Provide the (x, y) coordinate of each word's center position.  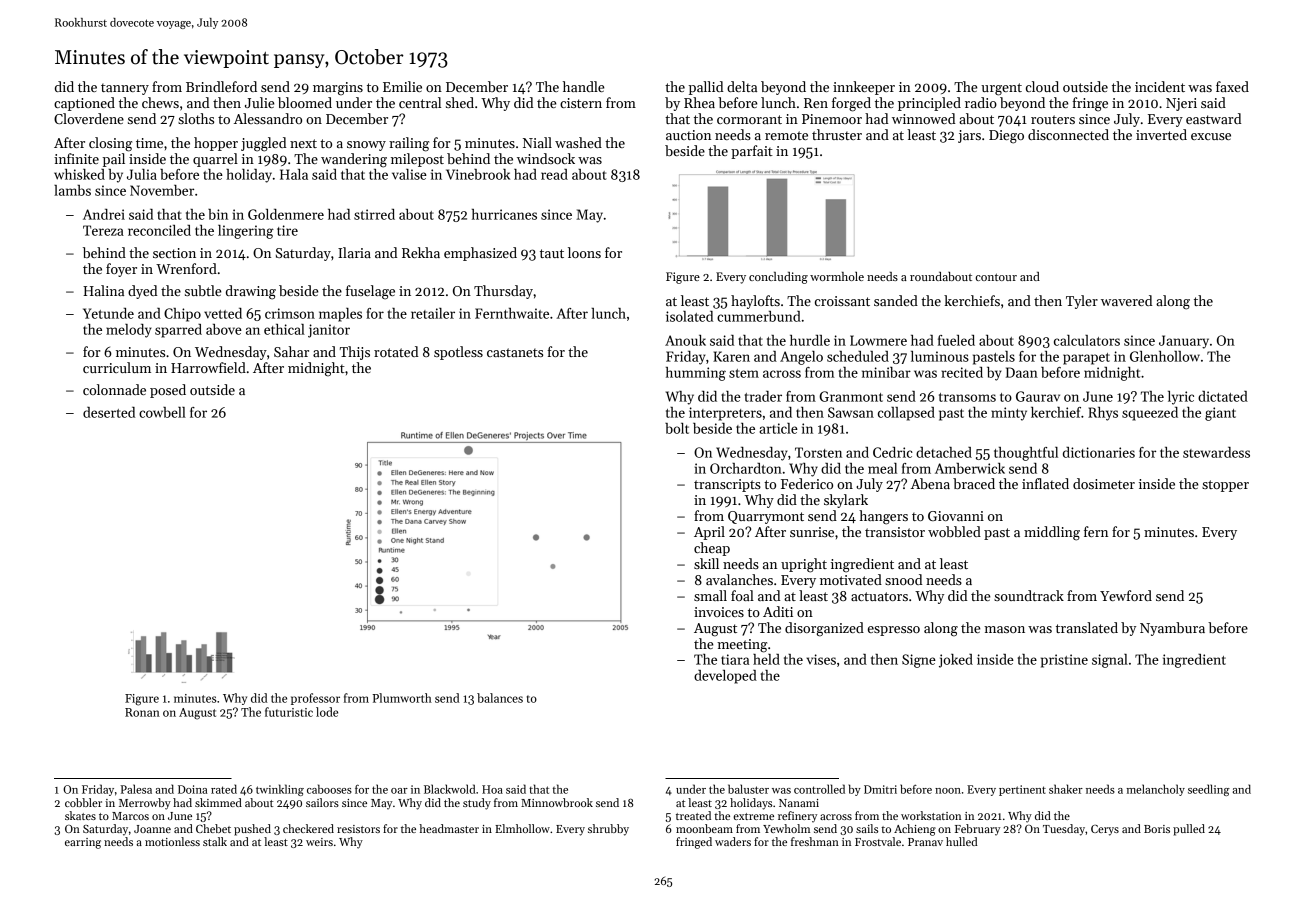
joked (956, 661)
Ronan (142, 712)
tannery (125, 89)
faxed (1232, 86)
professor (315, 699)
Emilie (402, 86)
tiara (735, 659)
